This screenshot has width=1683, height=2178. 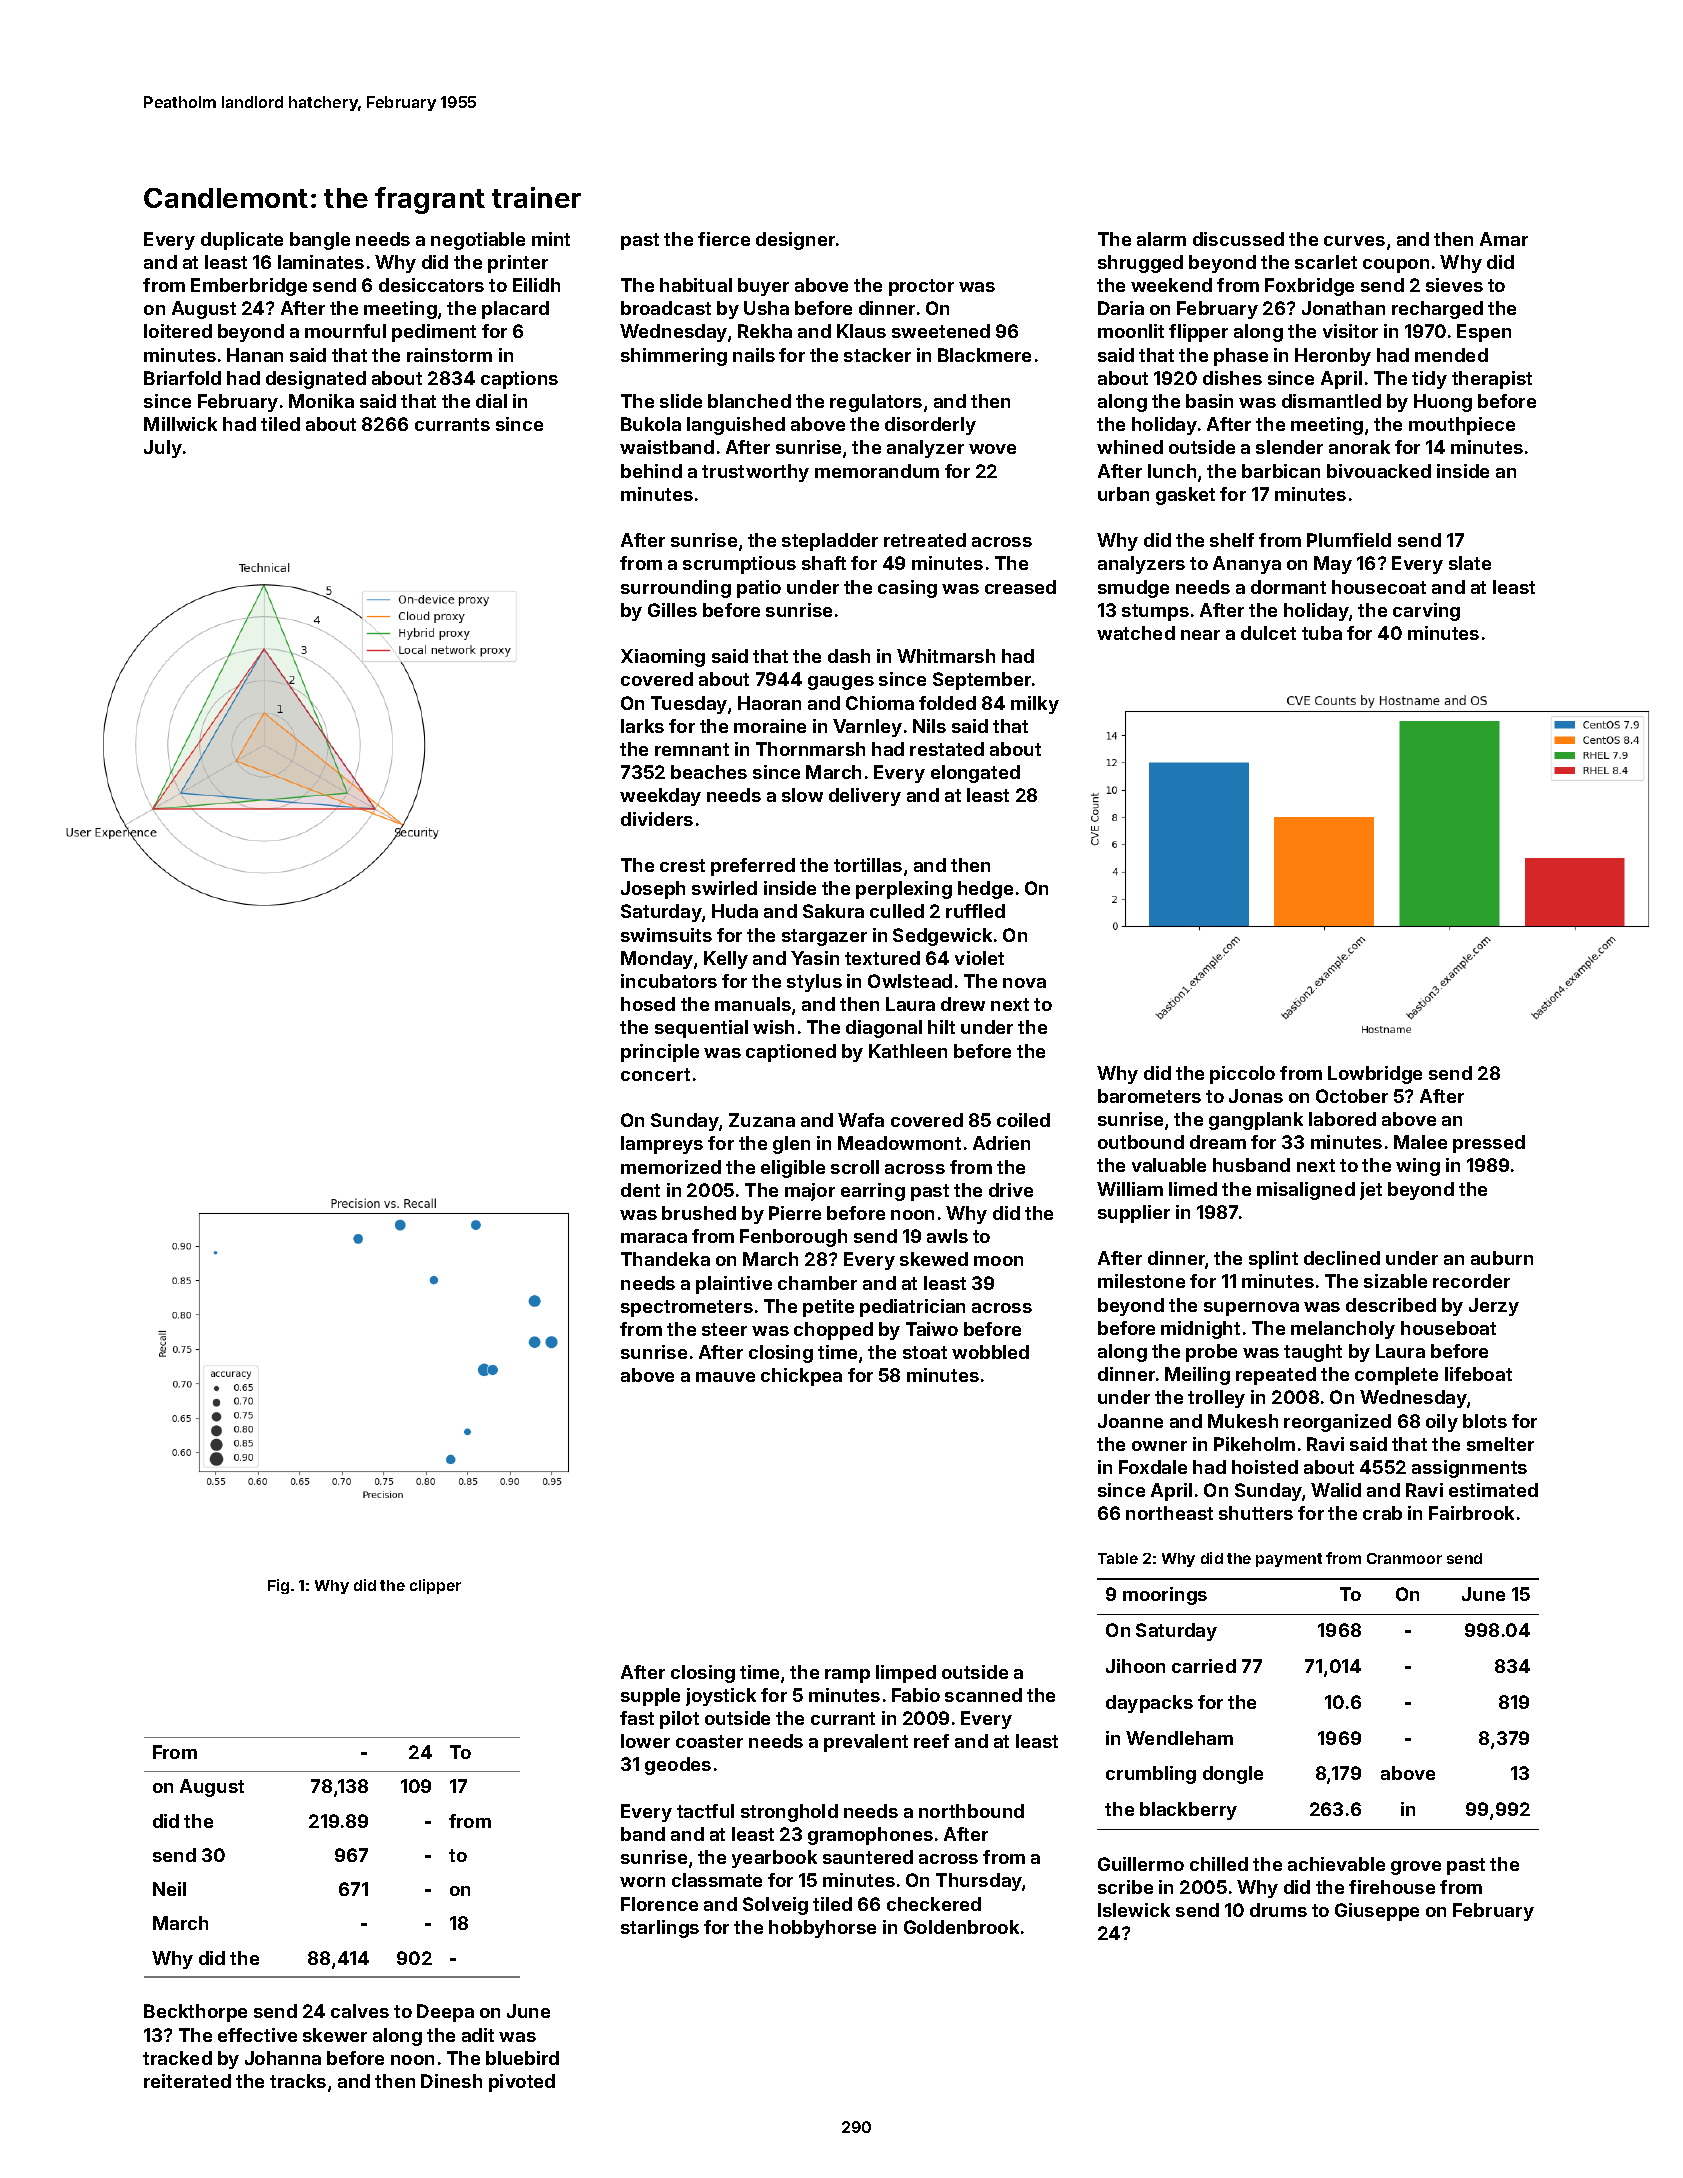 I want to click on Lowbridge, so click(x=1375, y=1075).
